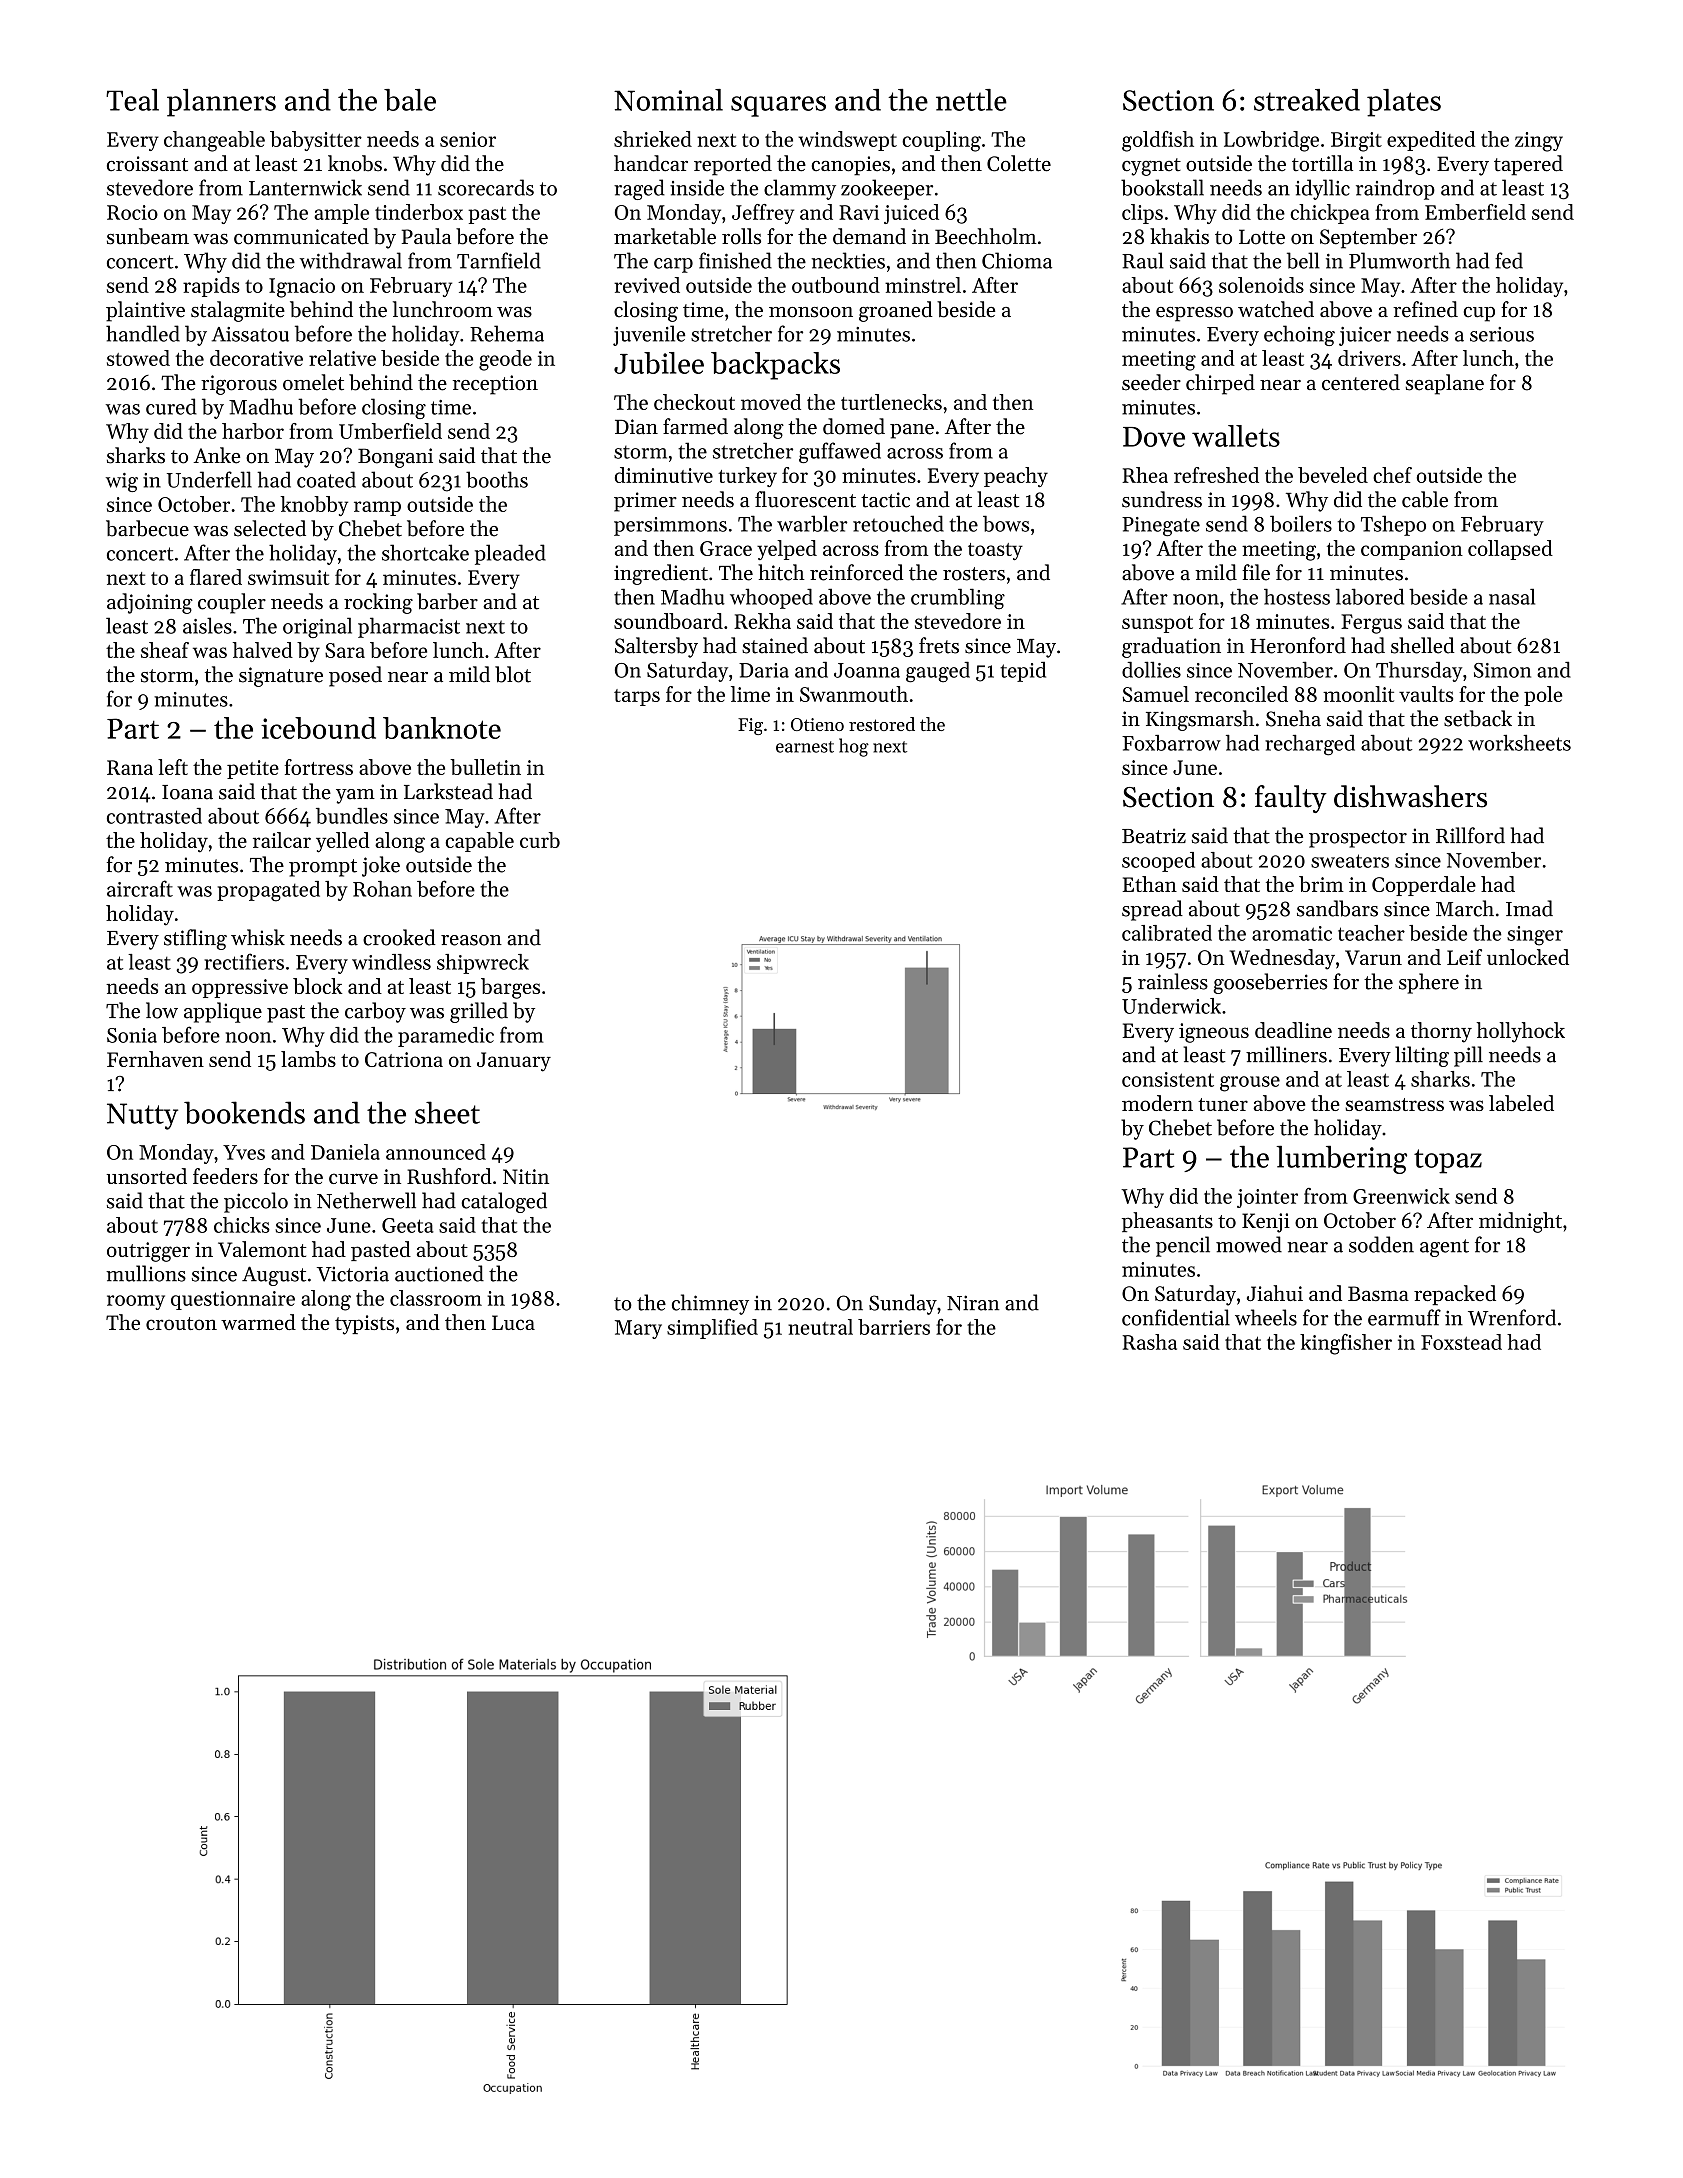 This screenshot has width=1683, height=2178. Describe the element at coordinates (140, 888) in the screenshot. I see `aircraft` at that location.
